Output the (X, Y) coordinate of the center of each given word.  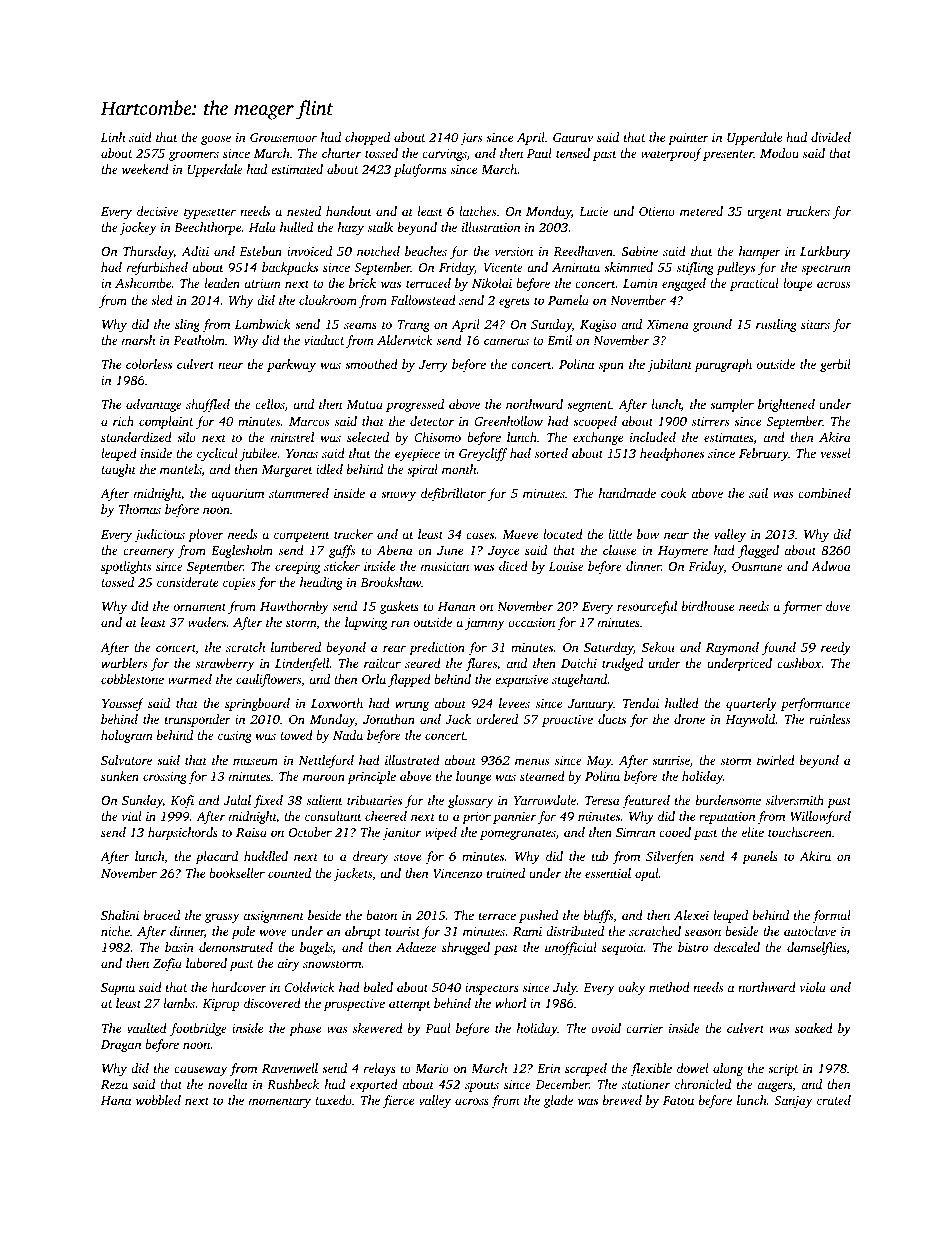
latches (477, 211)
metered (701, 211)
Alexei (691, 915)
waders (207, 622)
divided (831, 137)
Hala (262, 227)
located (563, 534)
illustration (491, 227)
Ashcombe (143, 283)
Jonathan (389, 719)
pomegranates (518, 834)
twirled (776, 760)
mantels (181, 469)
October (310, 832)
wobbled (158, 1100)
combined (824, 493)
